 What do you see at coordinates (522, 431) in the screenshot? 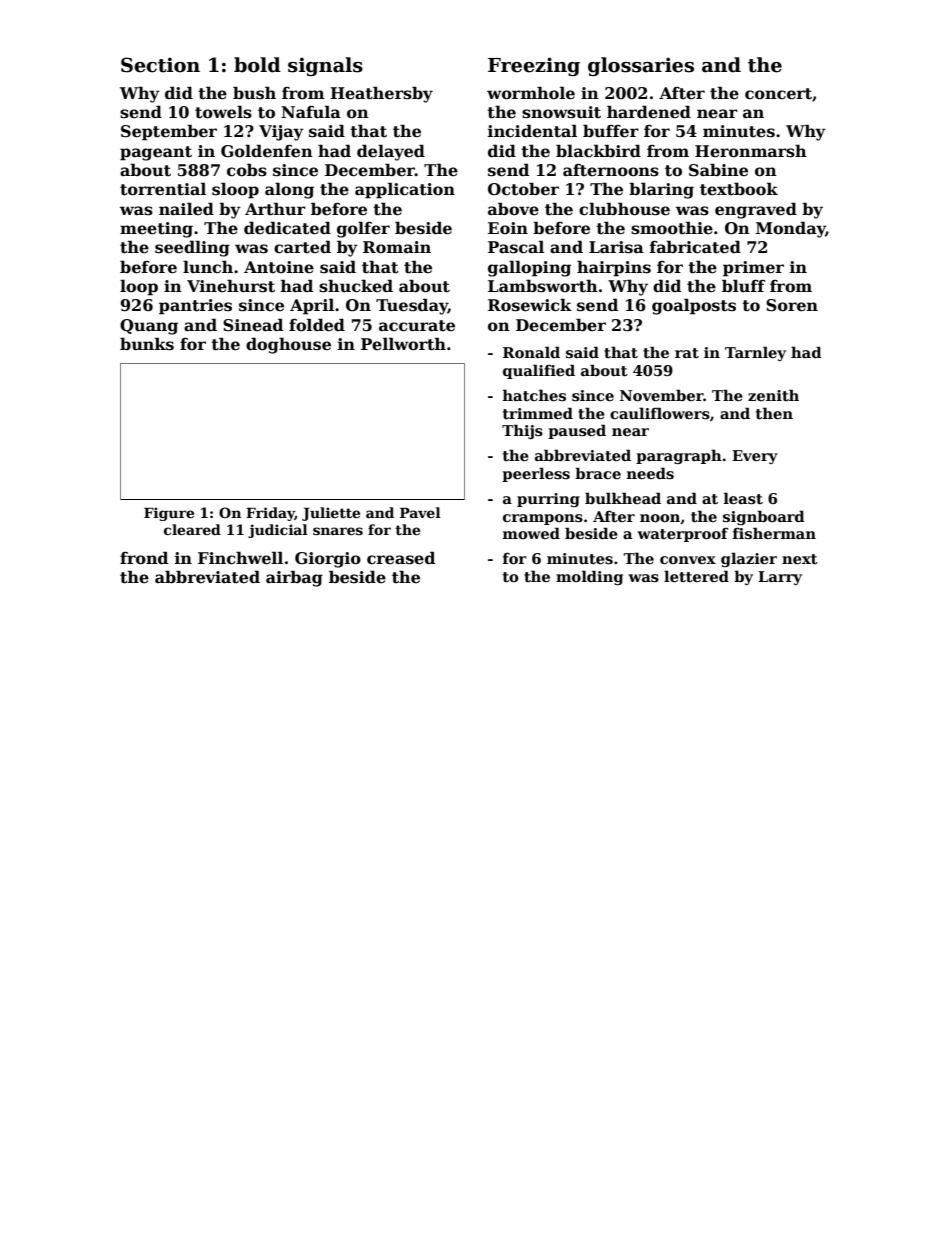
I see `Thijs` at bounding box center [522, 431].
